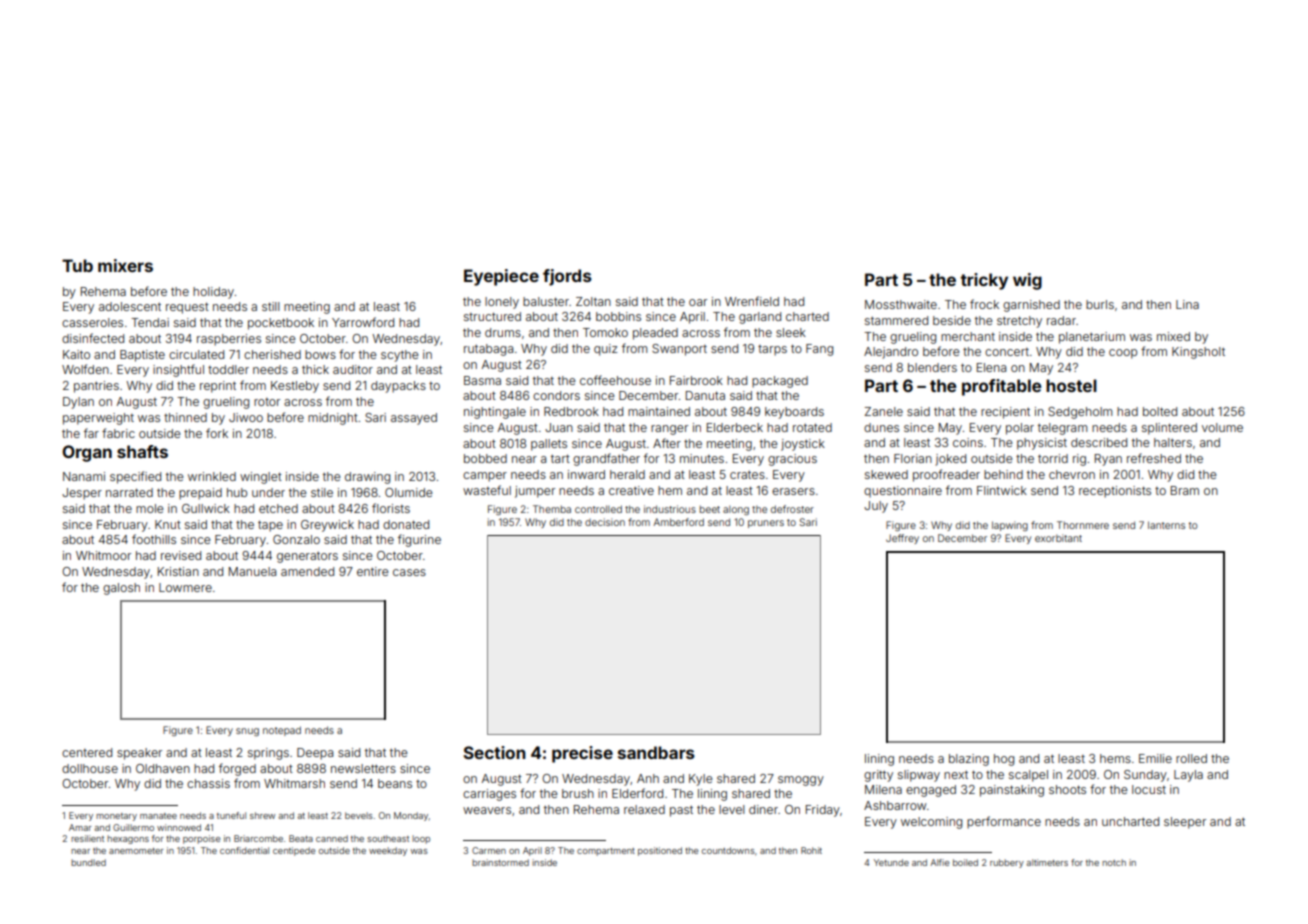 The width and height of the screenshot is (1308, 924). Describe the element at coordinates (87, 752) in the screenshot. I see `centered` at that location.
